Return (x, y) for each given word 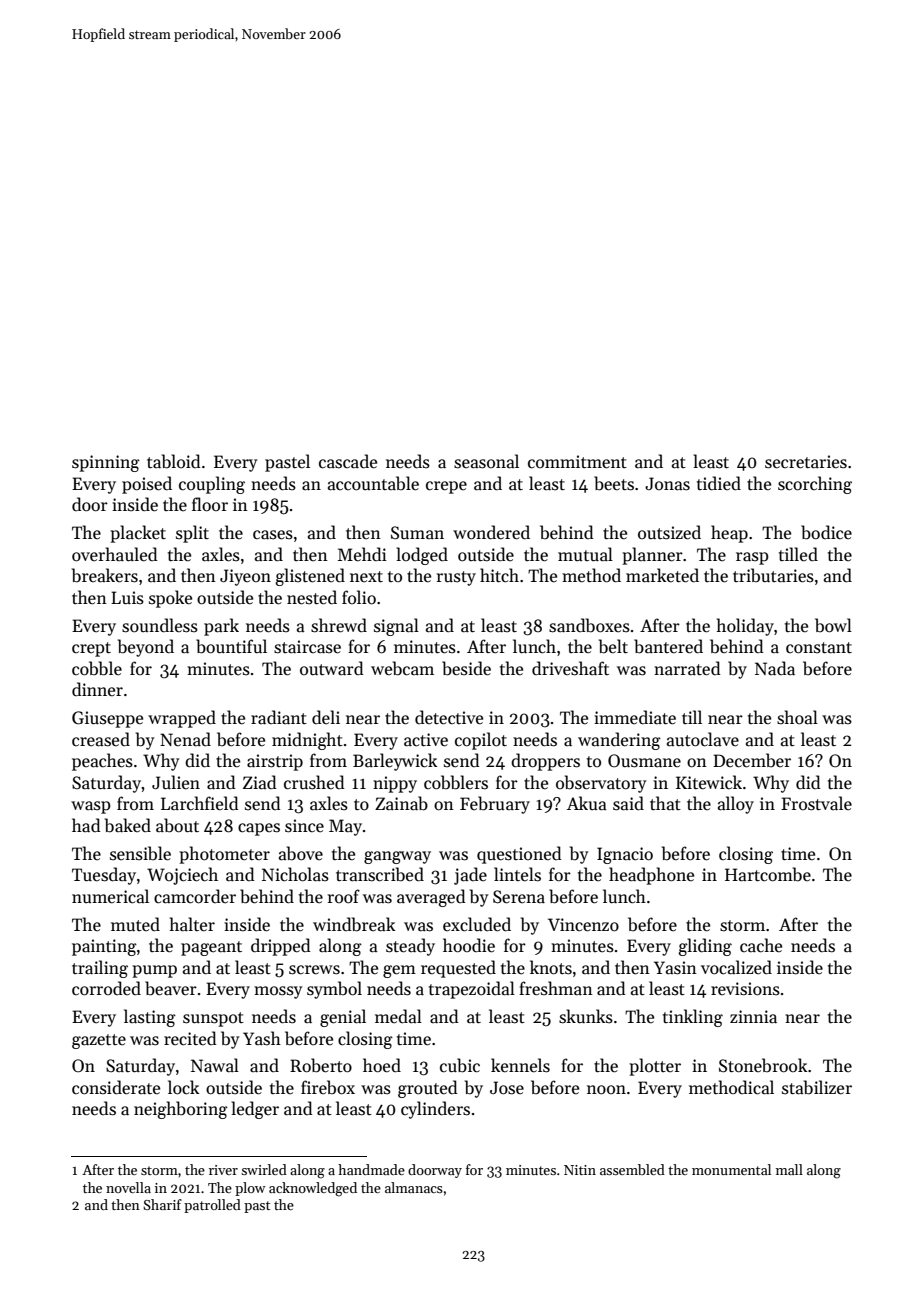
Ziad (260, 782)
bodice (826, 532)
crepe (446, 487)
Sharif (162, 1204)
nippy (395, 784)
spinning (106, 463)
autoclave (703, 739)
